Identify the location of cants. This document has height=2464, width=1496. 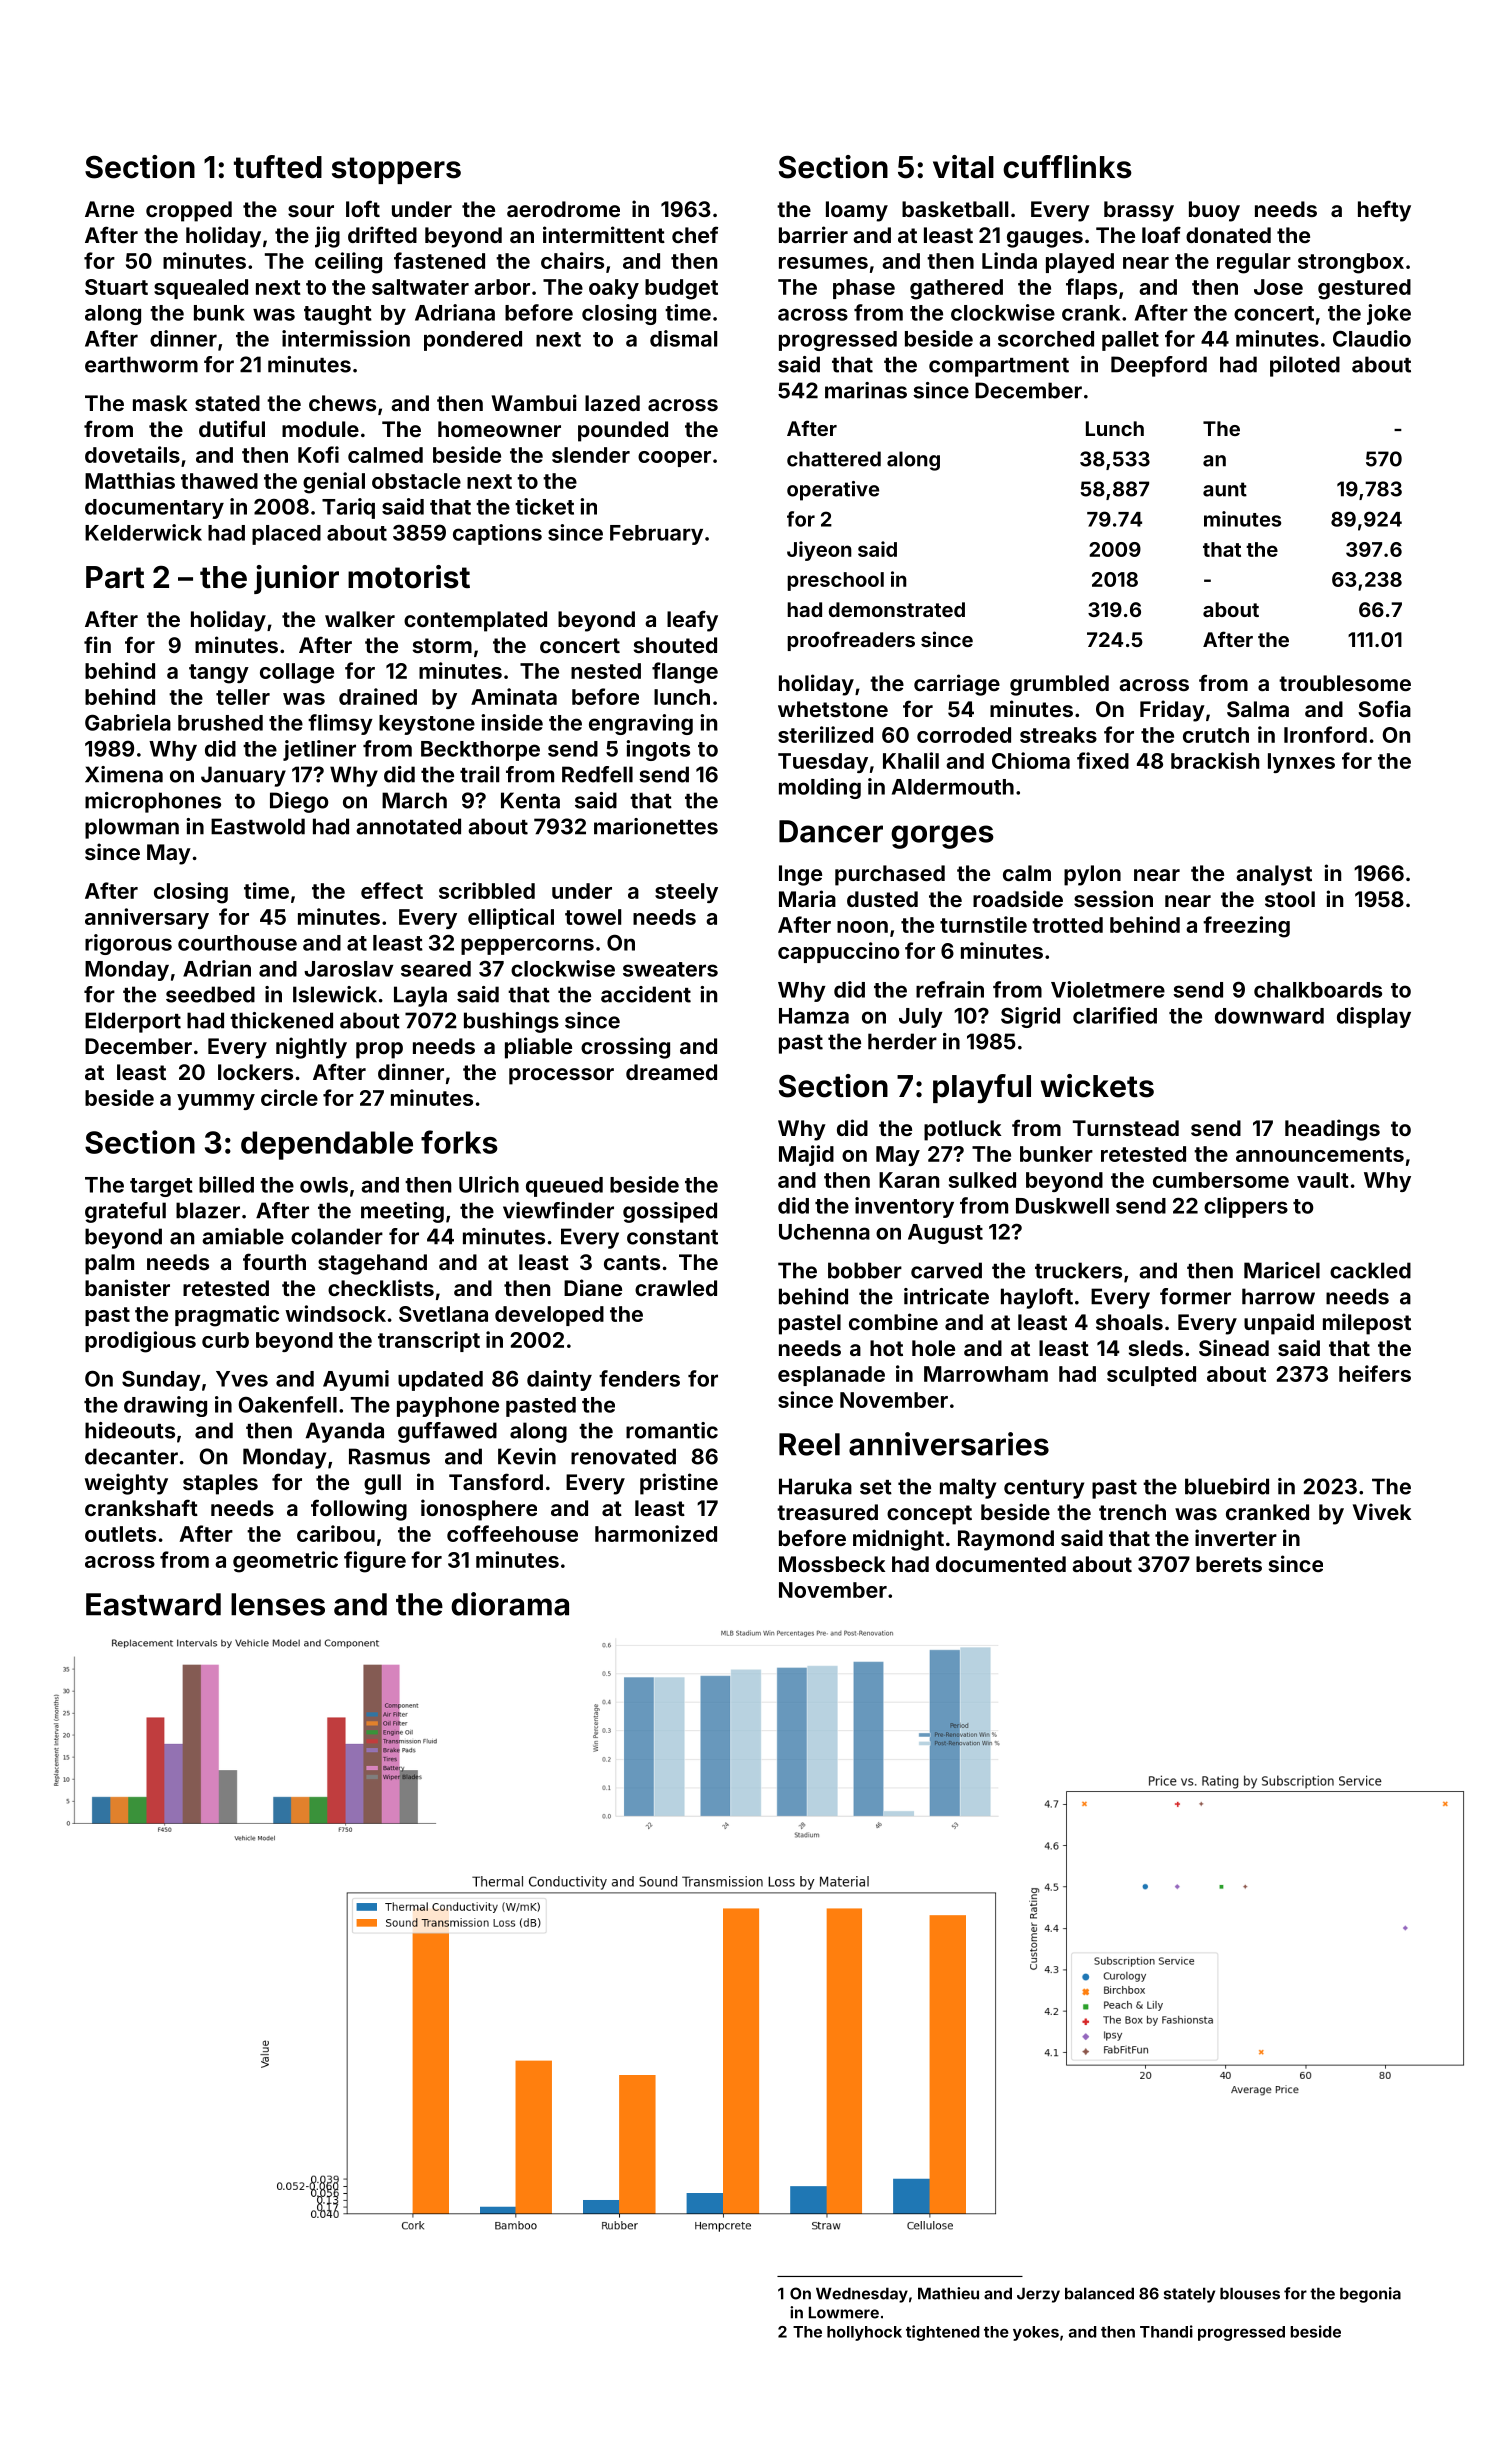
(632, 1262).
